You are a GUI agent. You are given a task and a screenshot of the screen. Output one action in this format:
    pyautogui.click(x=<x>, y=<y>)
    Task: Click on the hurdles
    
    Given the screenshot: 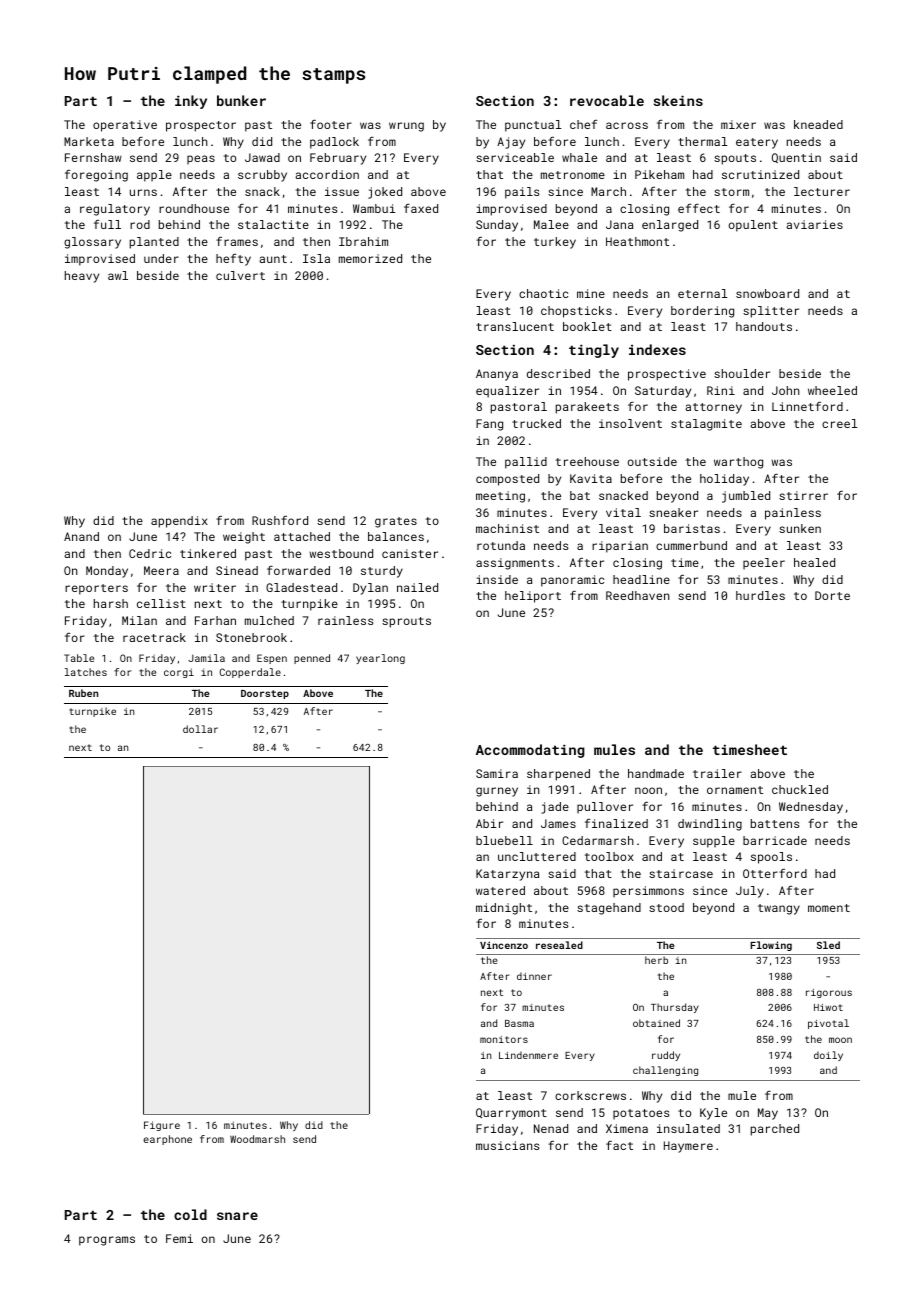 What is the action you would take?
    pyautogui.click(x=760, y=595)
